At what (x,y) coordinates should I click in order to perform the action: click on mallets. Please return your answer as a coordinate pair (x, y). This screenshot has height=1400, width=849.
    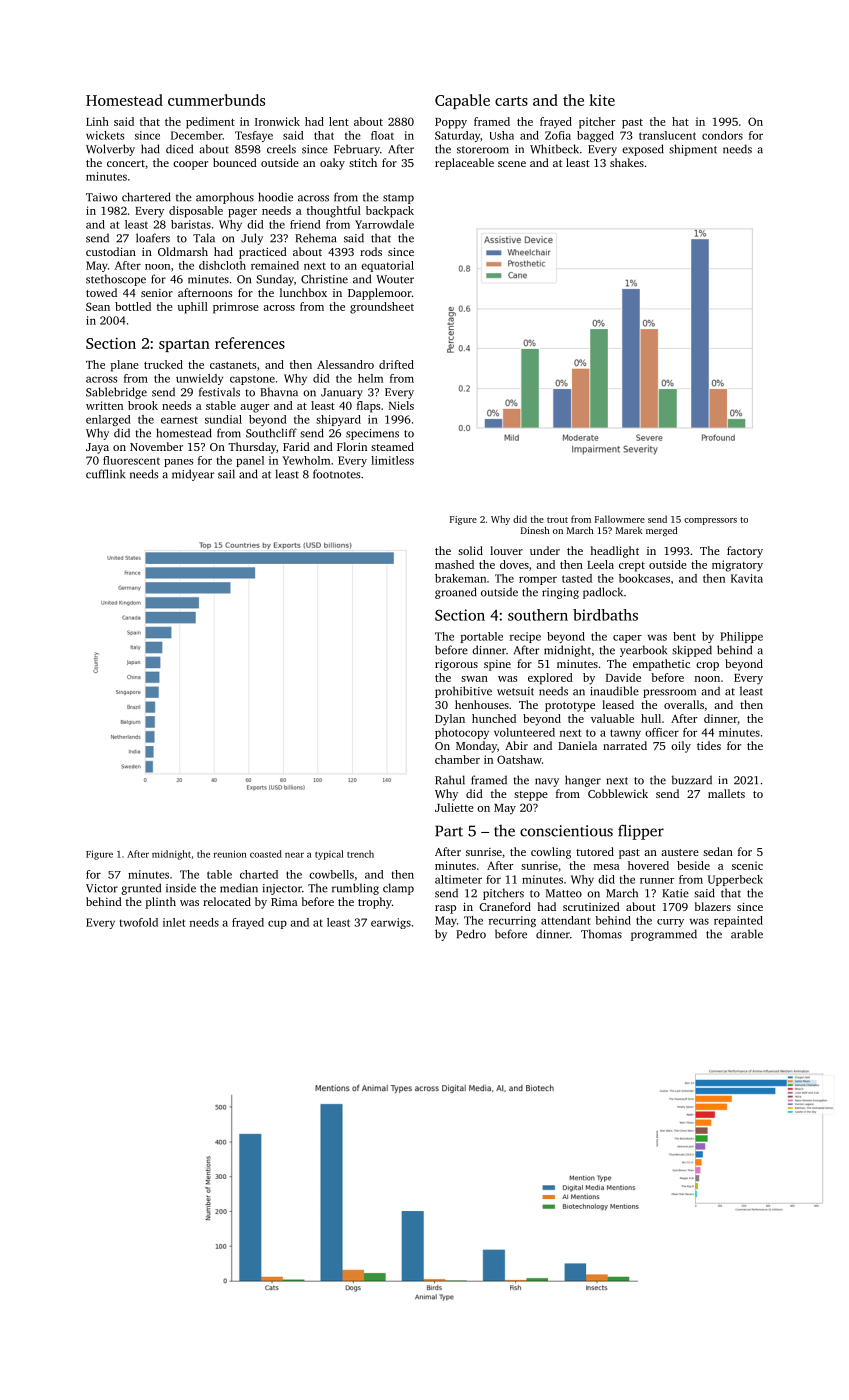
    Looking at the image, I should click on (726, 793).
